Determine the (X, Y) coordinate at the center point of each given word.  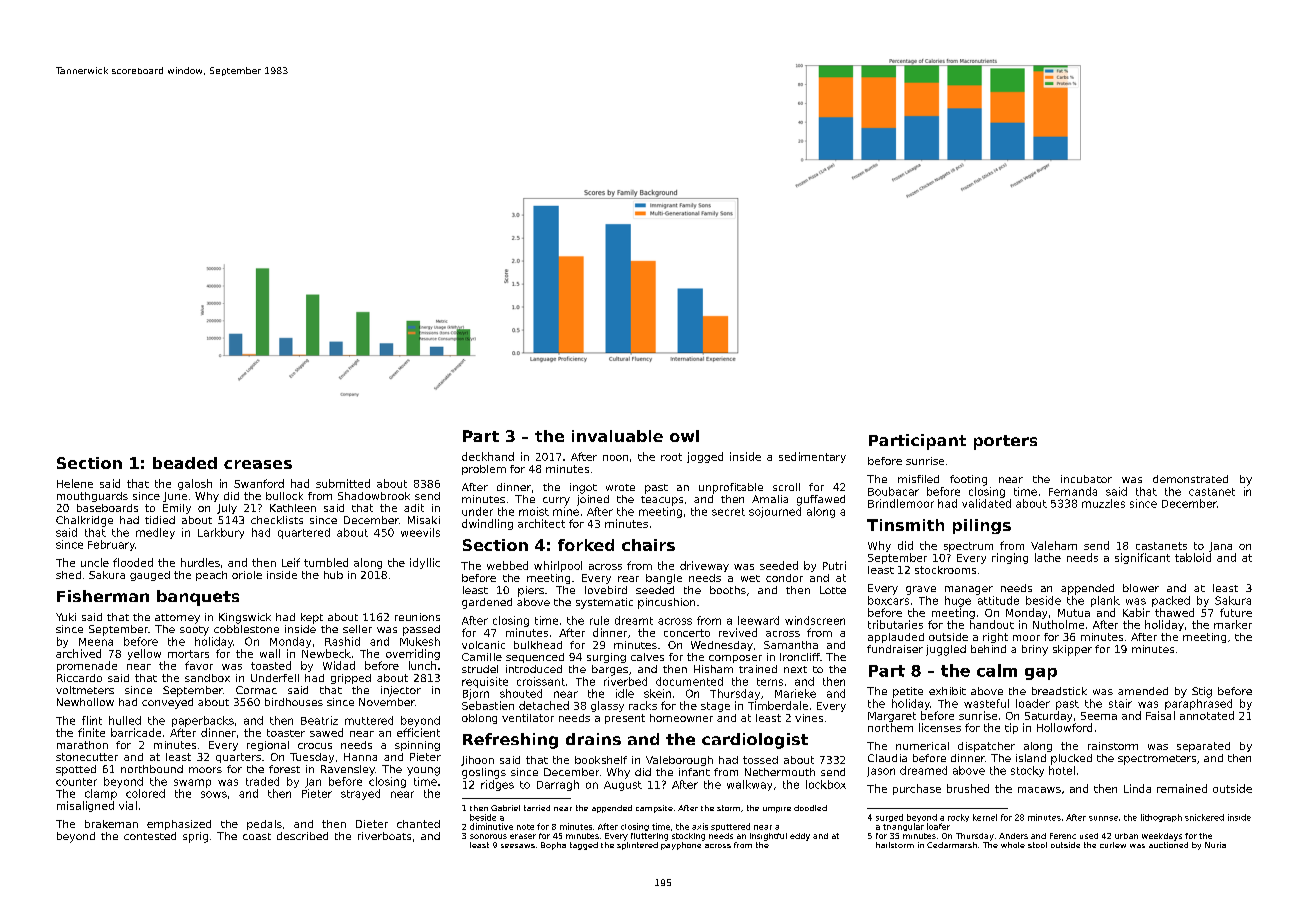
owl (684, 436)
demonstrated (1190, 479)
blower (1141, 588)
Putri (834, 565)
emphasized (179, 825)
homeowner (681, 718)
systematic (604, 603)
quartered (304, 533)
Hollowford (1064, 727)
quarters (238, 758)
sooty (194, 631)
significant (1142, 558)
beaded (185, 463)
